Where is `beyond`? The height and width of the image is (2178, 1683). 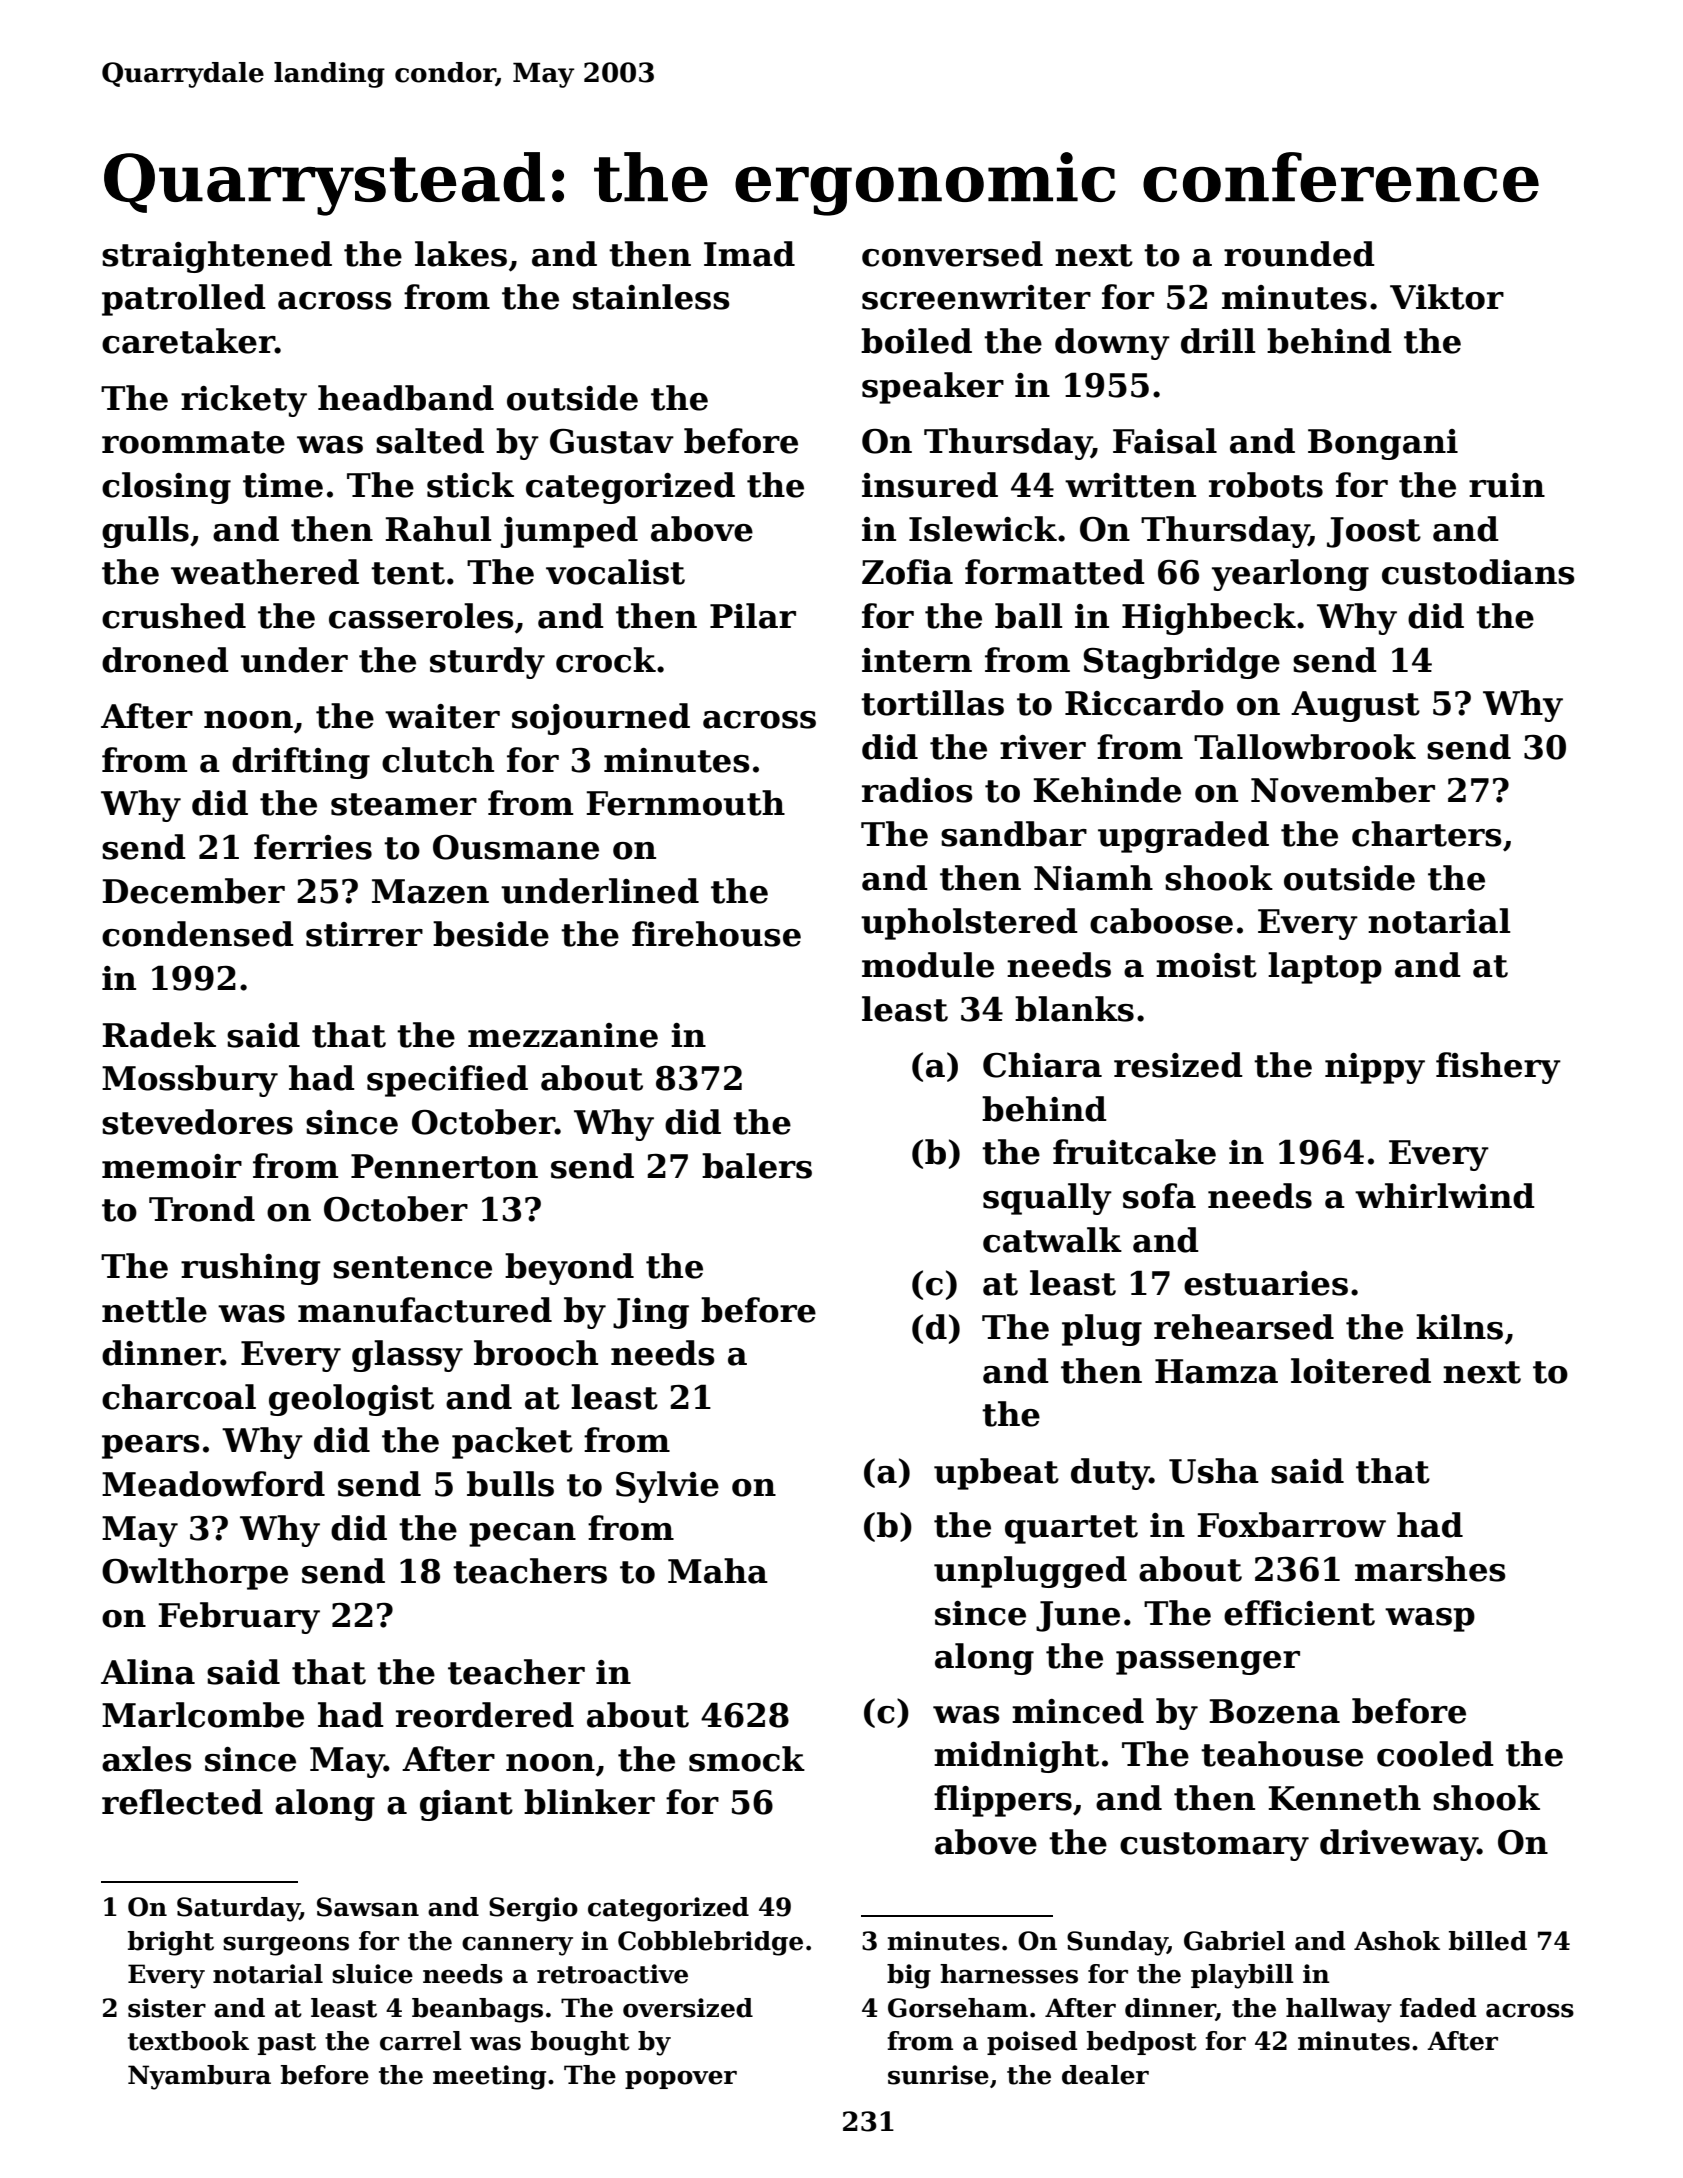 beyond is located at coordinates (569, 1269).
